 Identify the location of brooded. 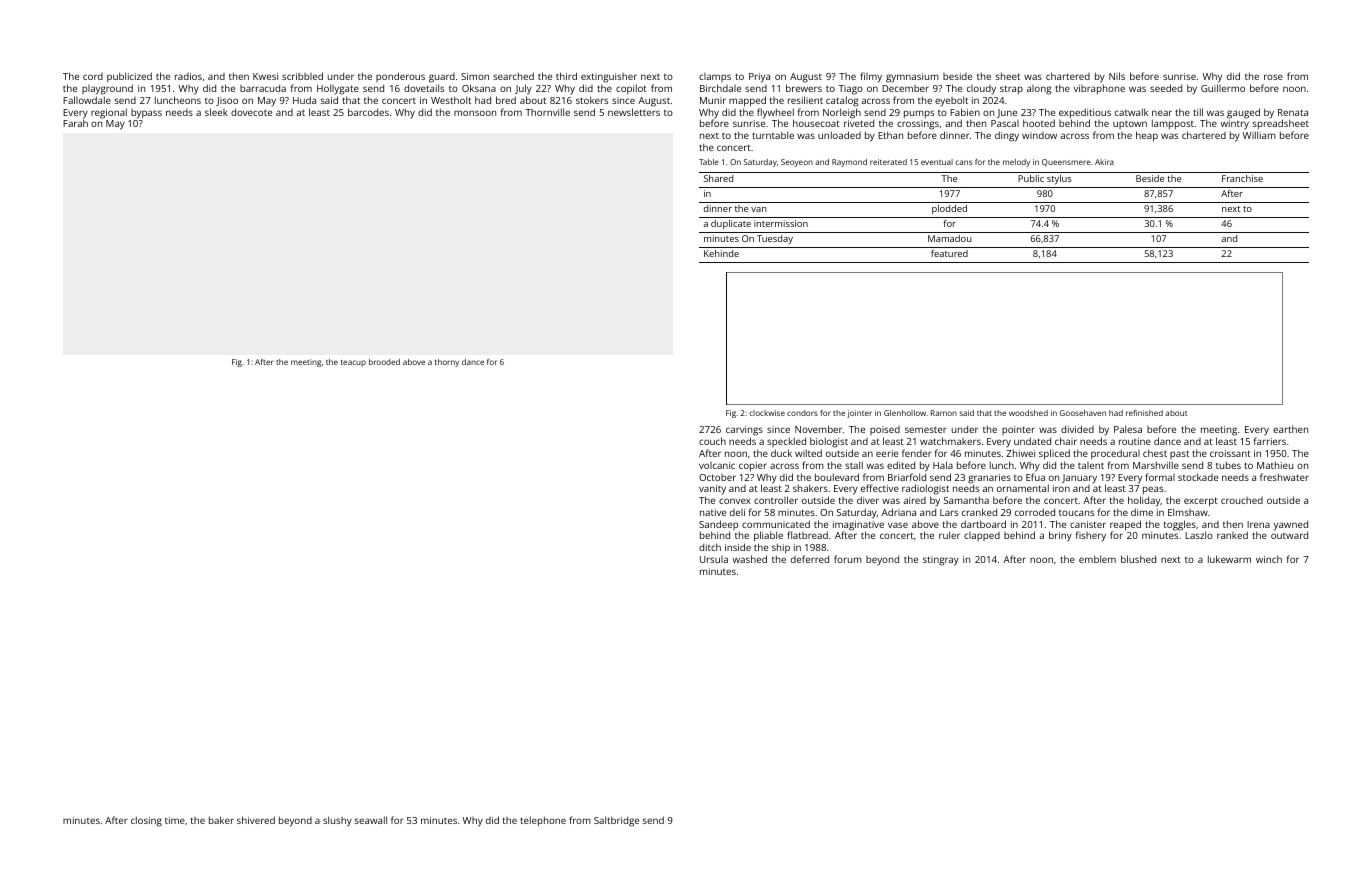
(384, 362).
